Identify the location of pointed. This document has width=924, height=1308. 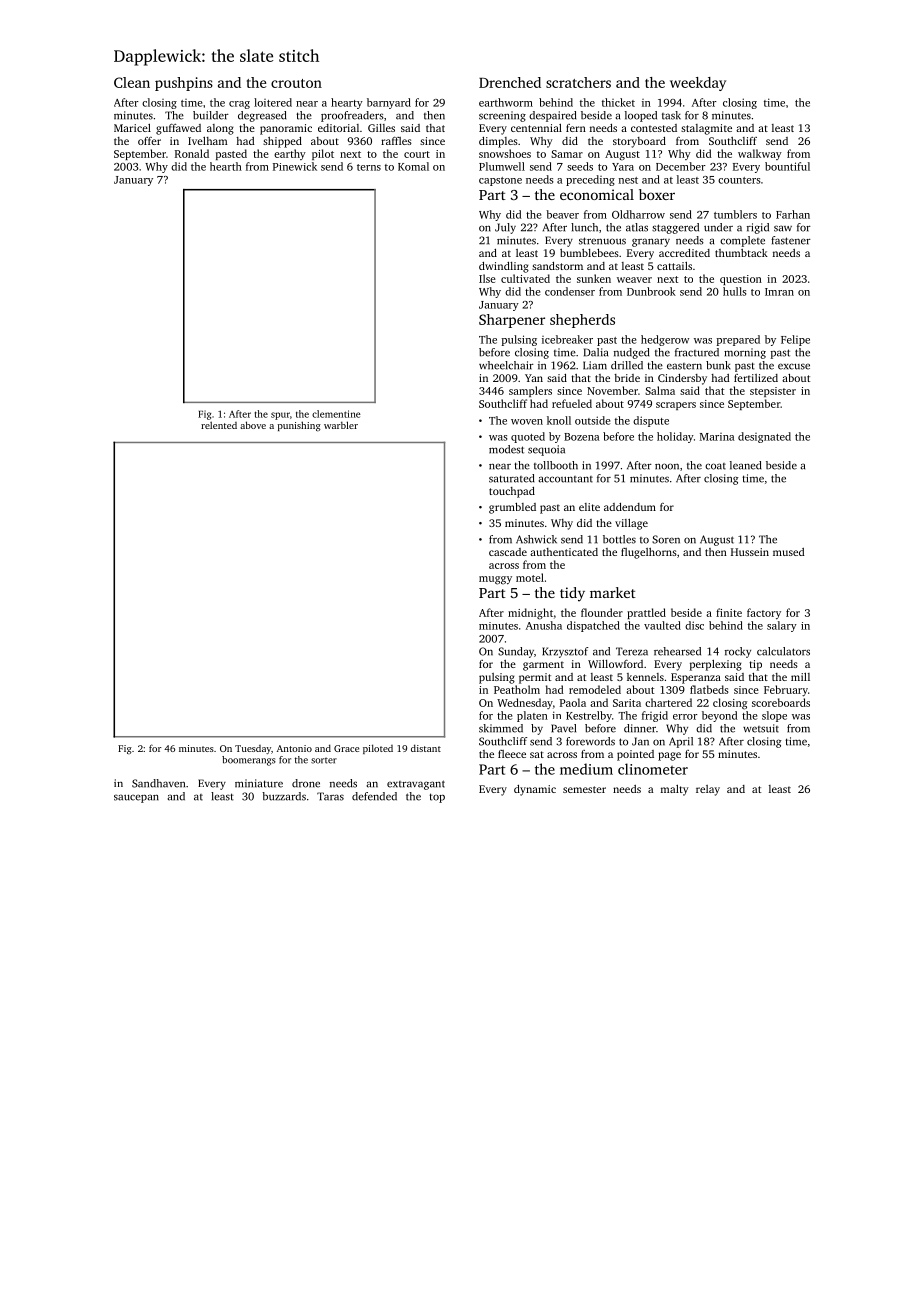
(635, 755).
